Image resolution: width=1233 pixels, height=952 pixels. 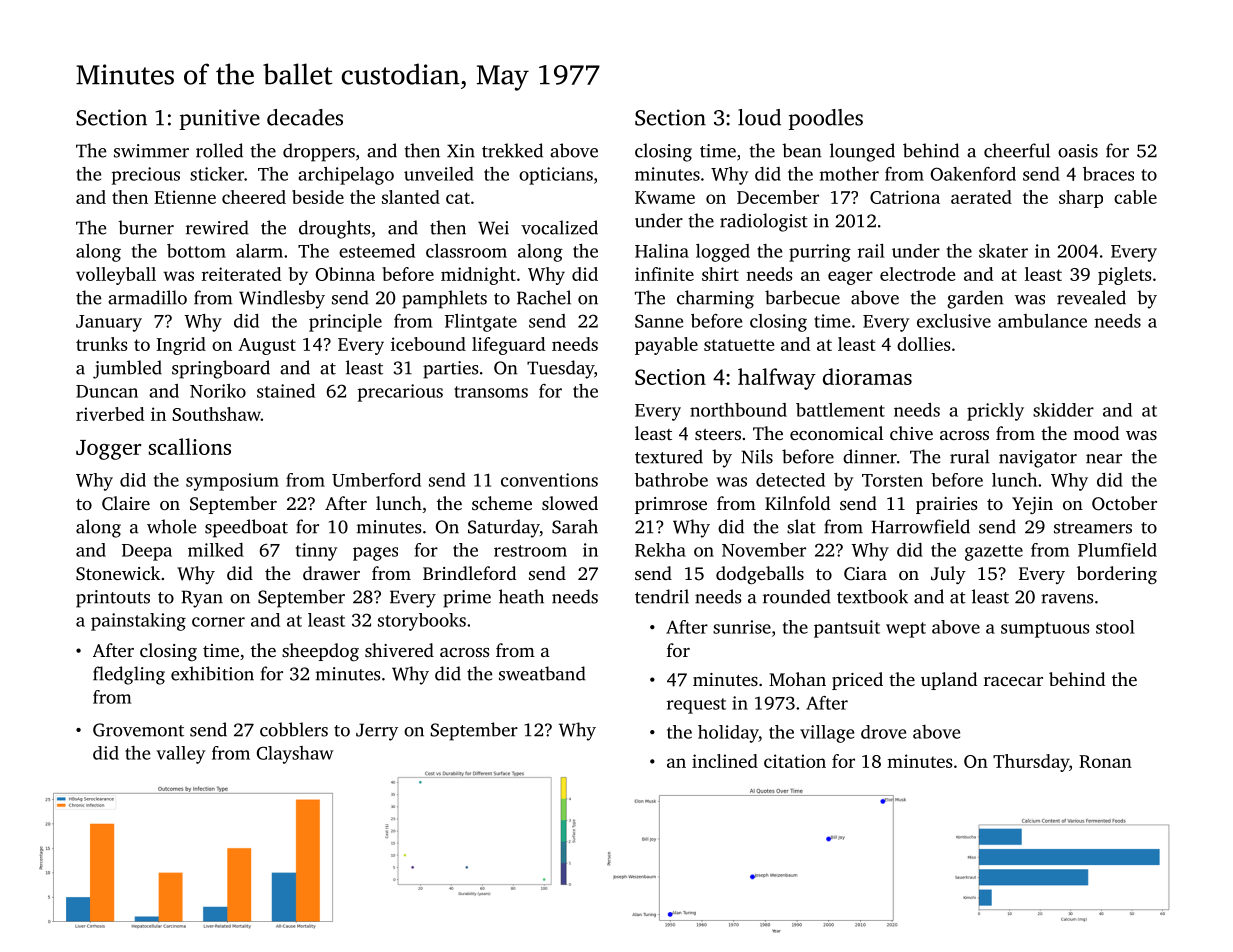 What do you see at coordinates (295, 755) in the page?
I see `Clayshaw` at bounding box center [295, 755].
